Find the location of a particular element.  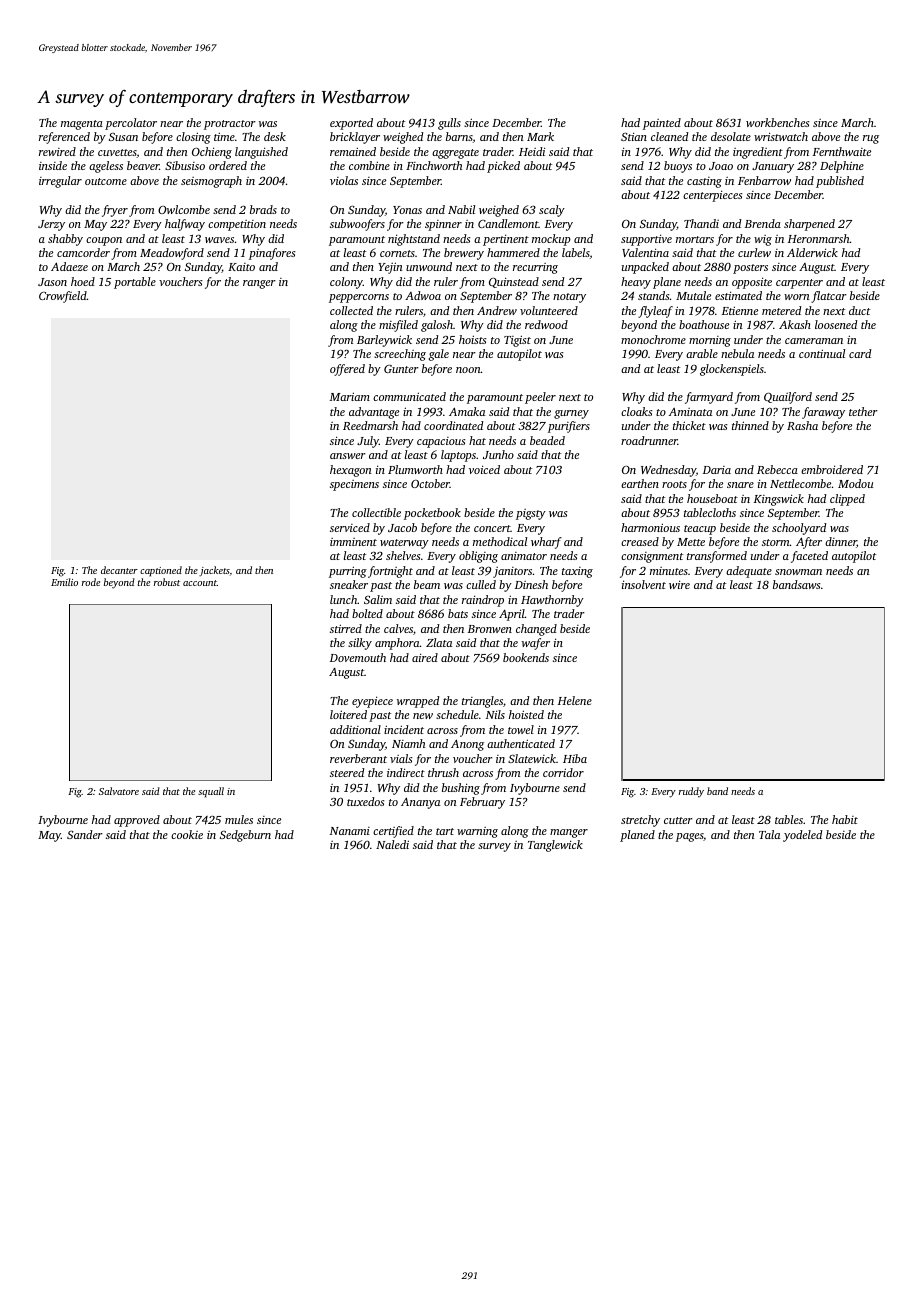

ordered is located at coordinates (228, 165).
